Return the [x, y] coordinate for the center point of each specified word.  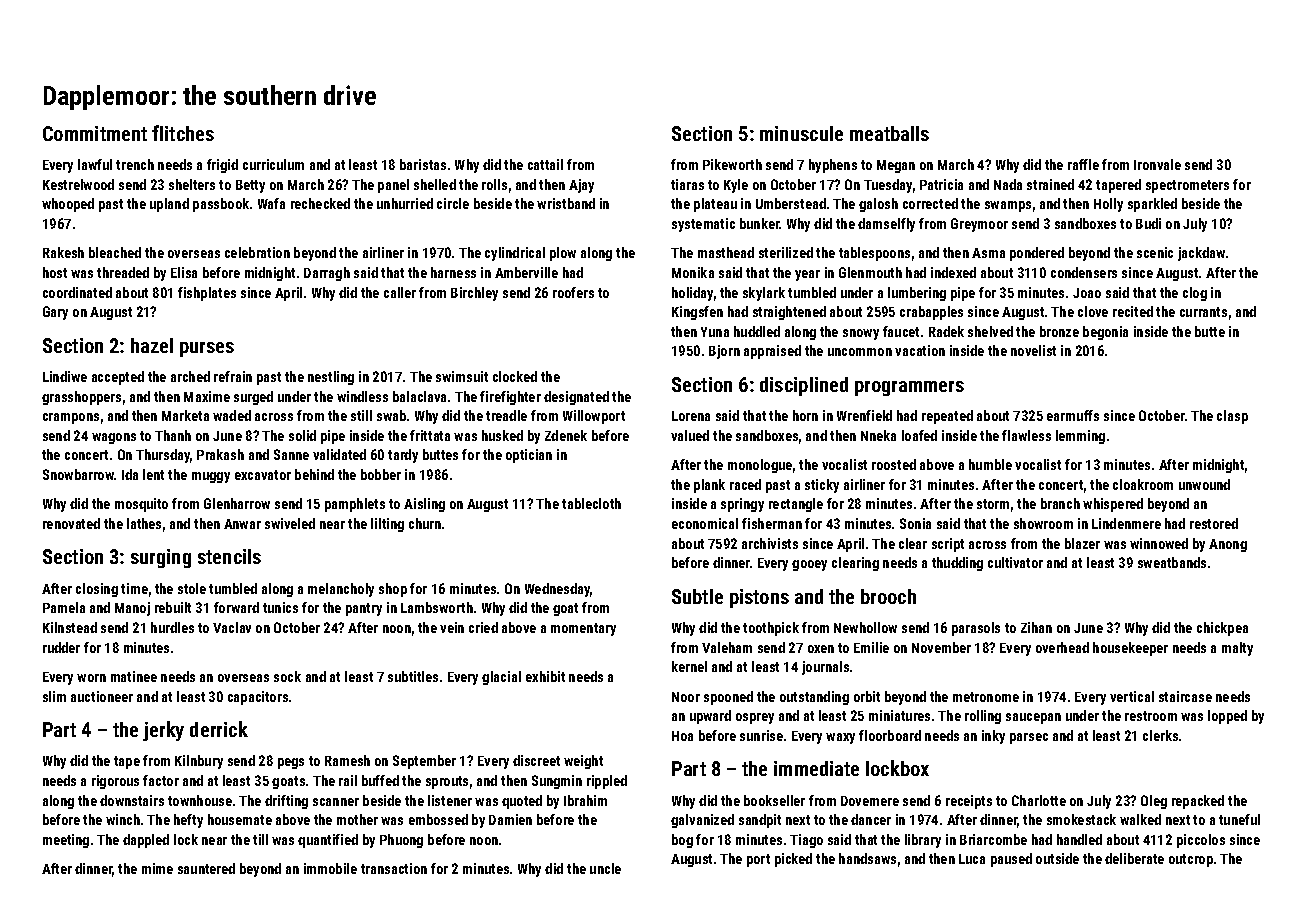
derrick [219, 729]
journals [825, 668]
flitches [183, 133]
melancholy [341, 590]
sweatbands [1172, 562]
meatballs [889, 133]
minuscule [801, 133]
